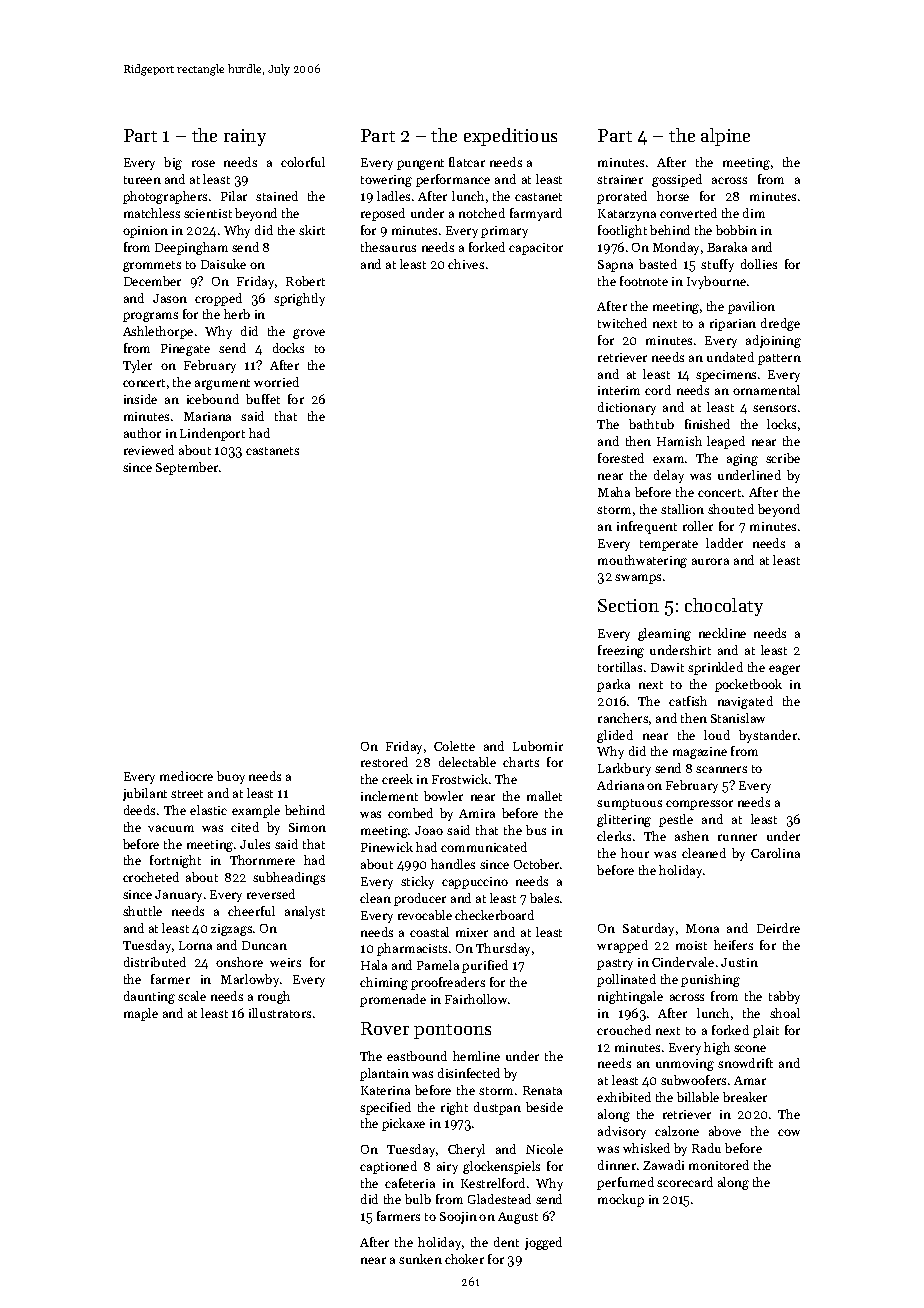 This document has width=924, height=1308. What do you see at coordinates (784, 670) in the document?
I see `eager` at bounding box center [784, 670].
